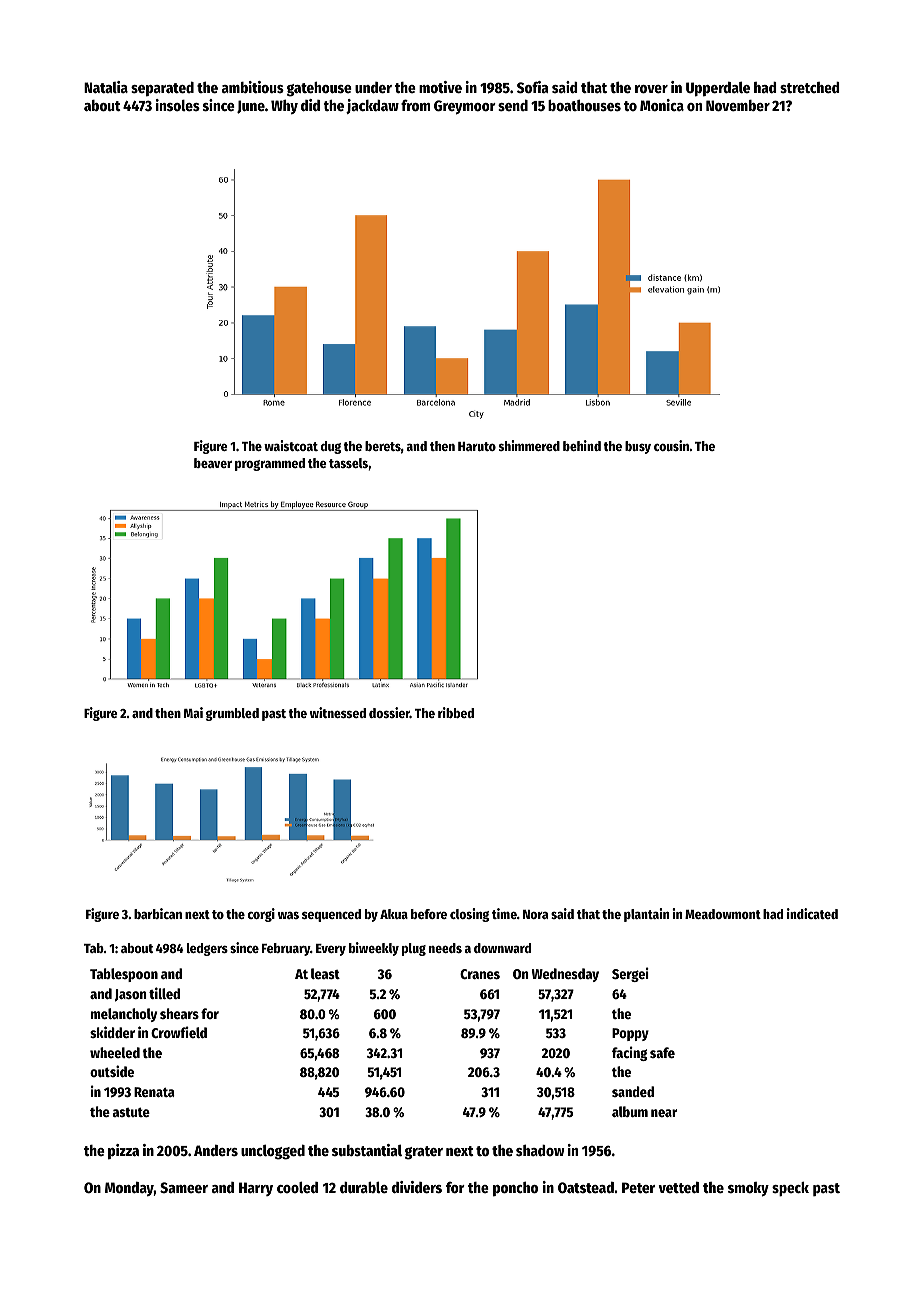 The width and height of the page is (924, 1311). What do you see at coordinates (651, 89) in the page?
I see `rover` at bounding box center [651, 89].
